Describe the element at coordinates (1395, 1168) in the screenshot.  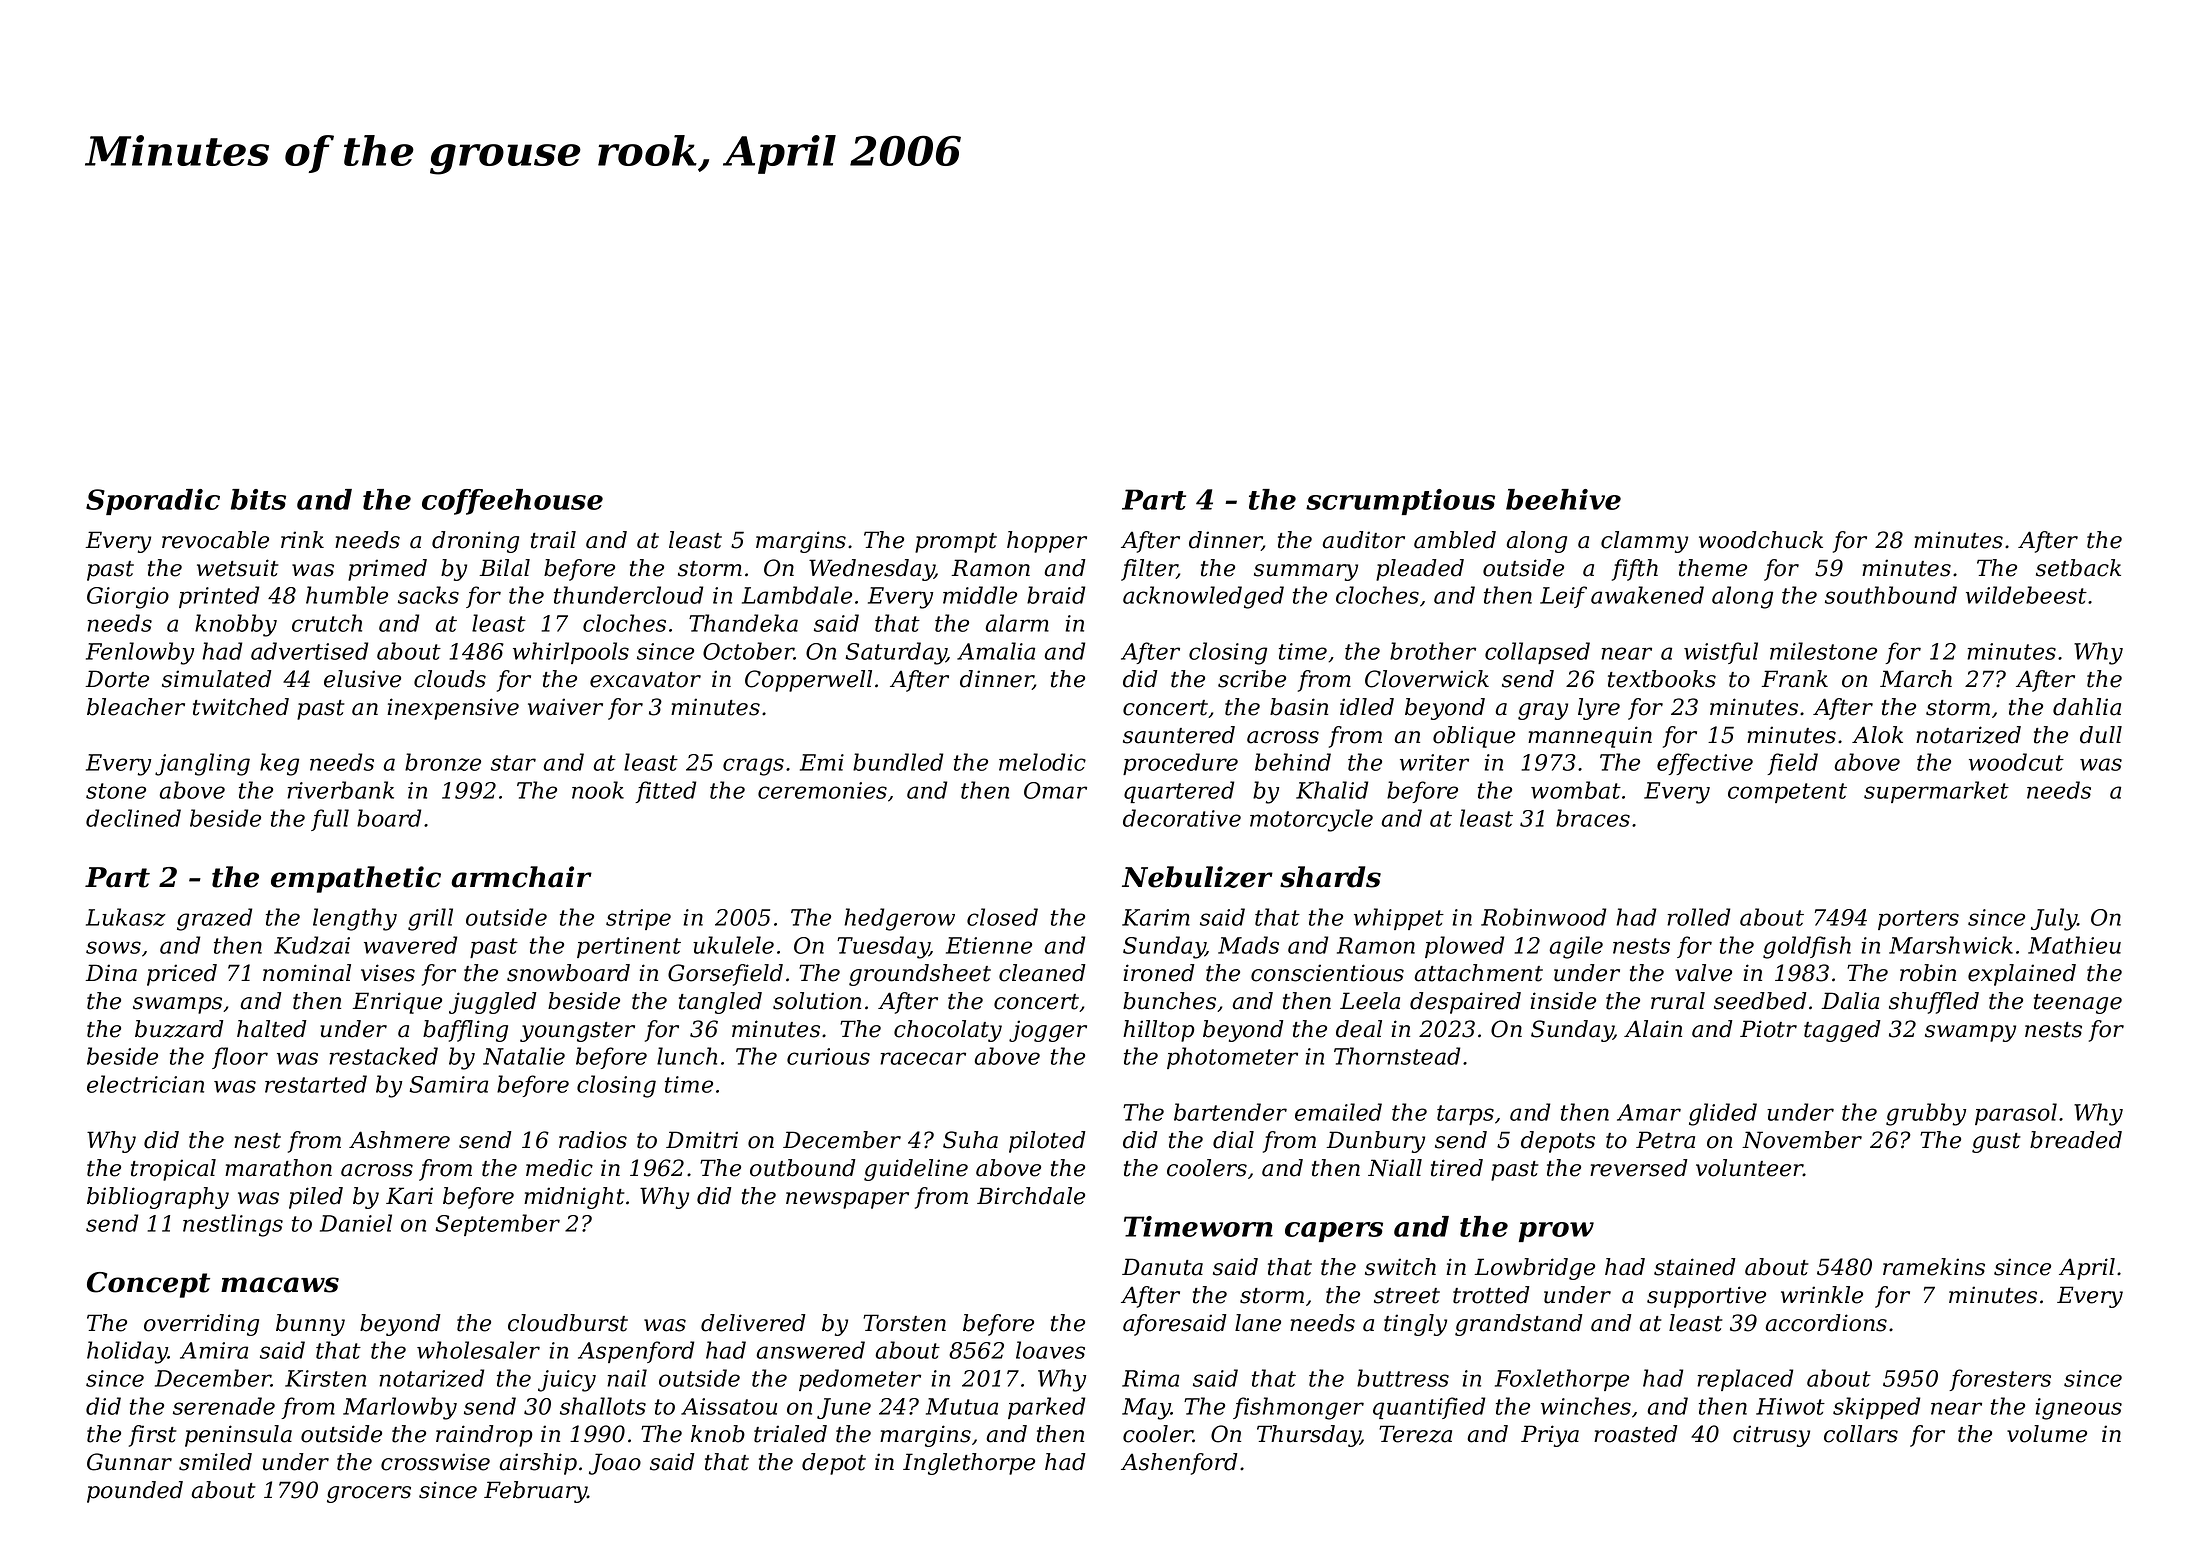
I see `Niall` at that location.
